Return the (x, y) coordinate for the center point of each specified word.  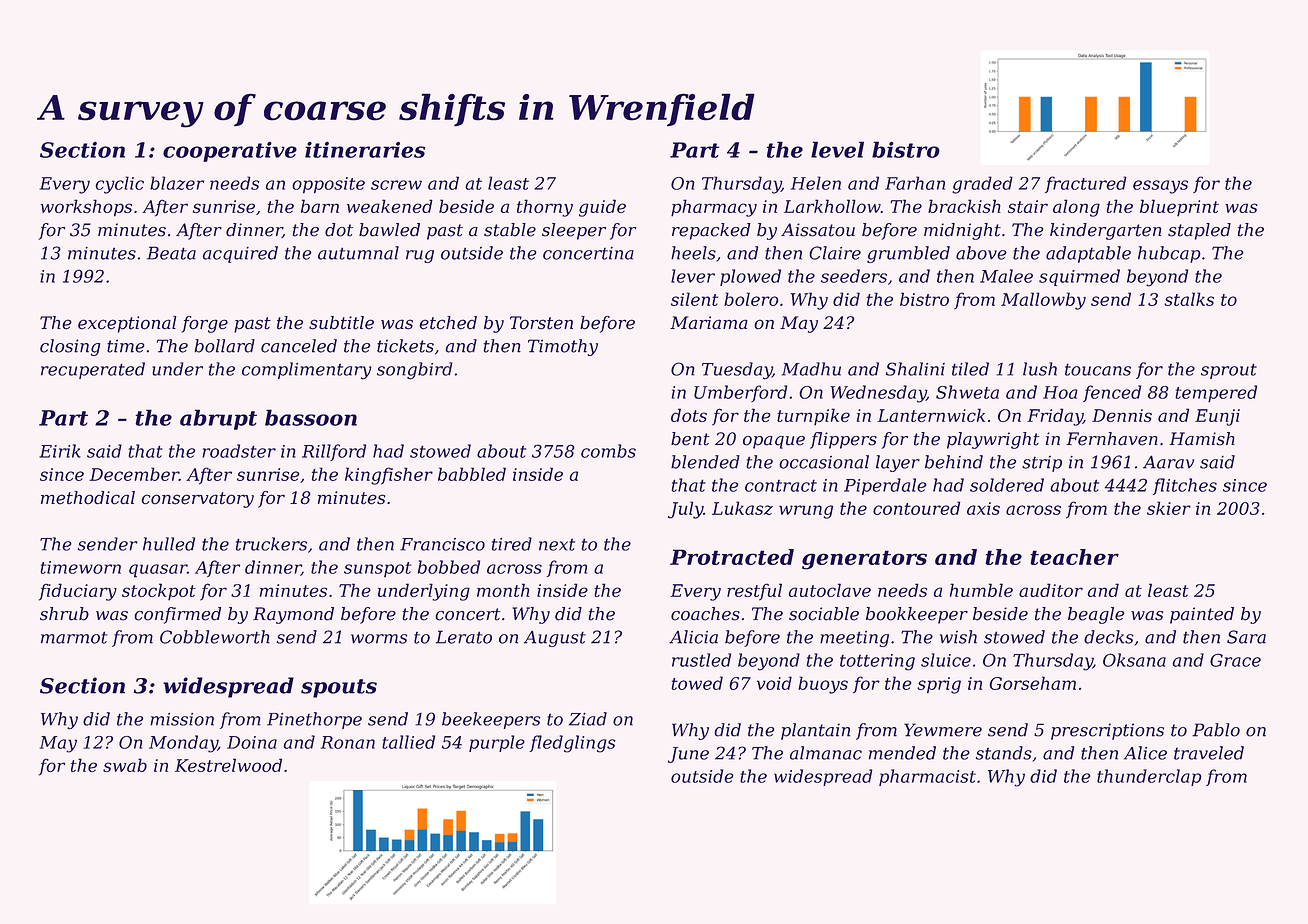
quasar (158, 571)
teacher (1074, 557)
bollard (224, 346)
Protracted (732, 557)
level (837, 149)
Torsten (541, 323)
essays (1160, 187)
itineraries (365, 150)
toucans (1098, 369)
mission (182, 719)
